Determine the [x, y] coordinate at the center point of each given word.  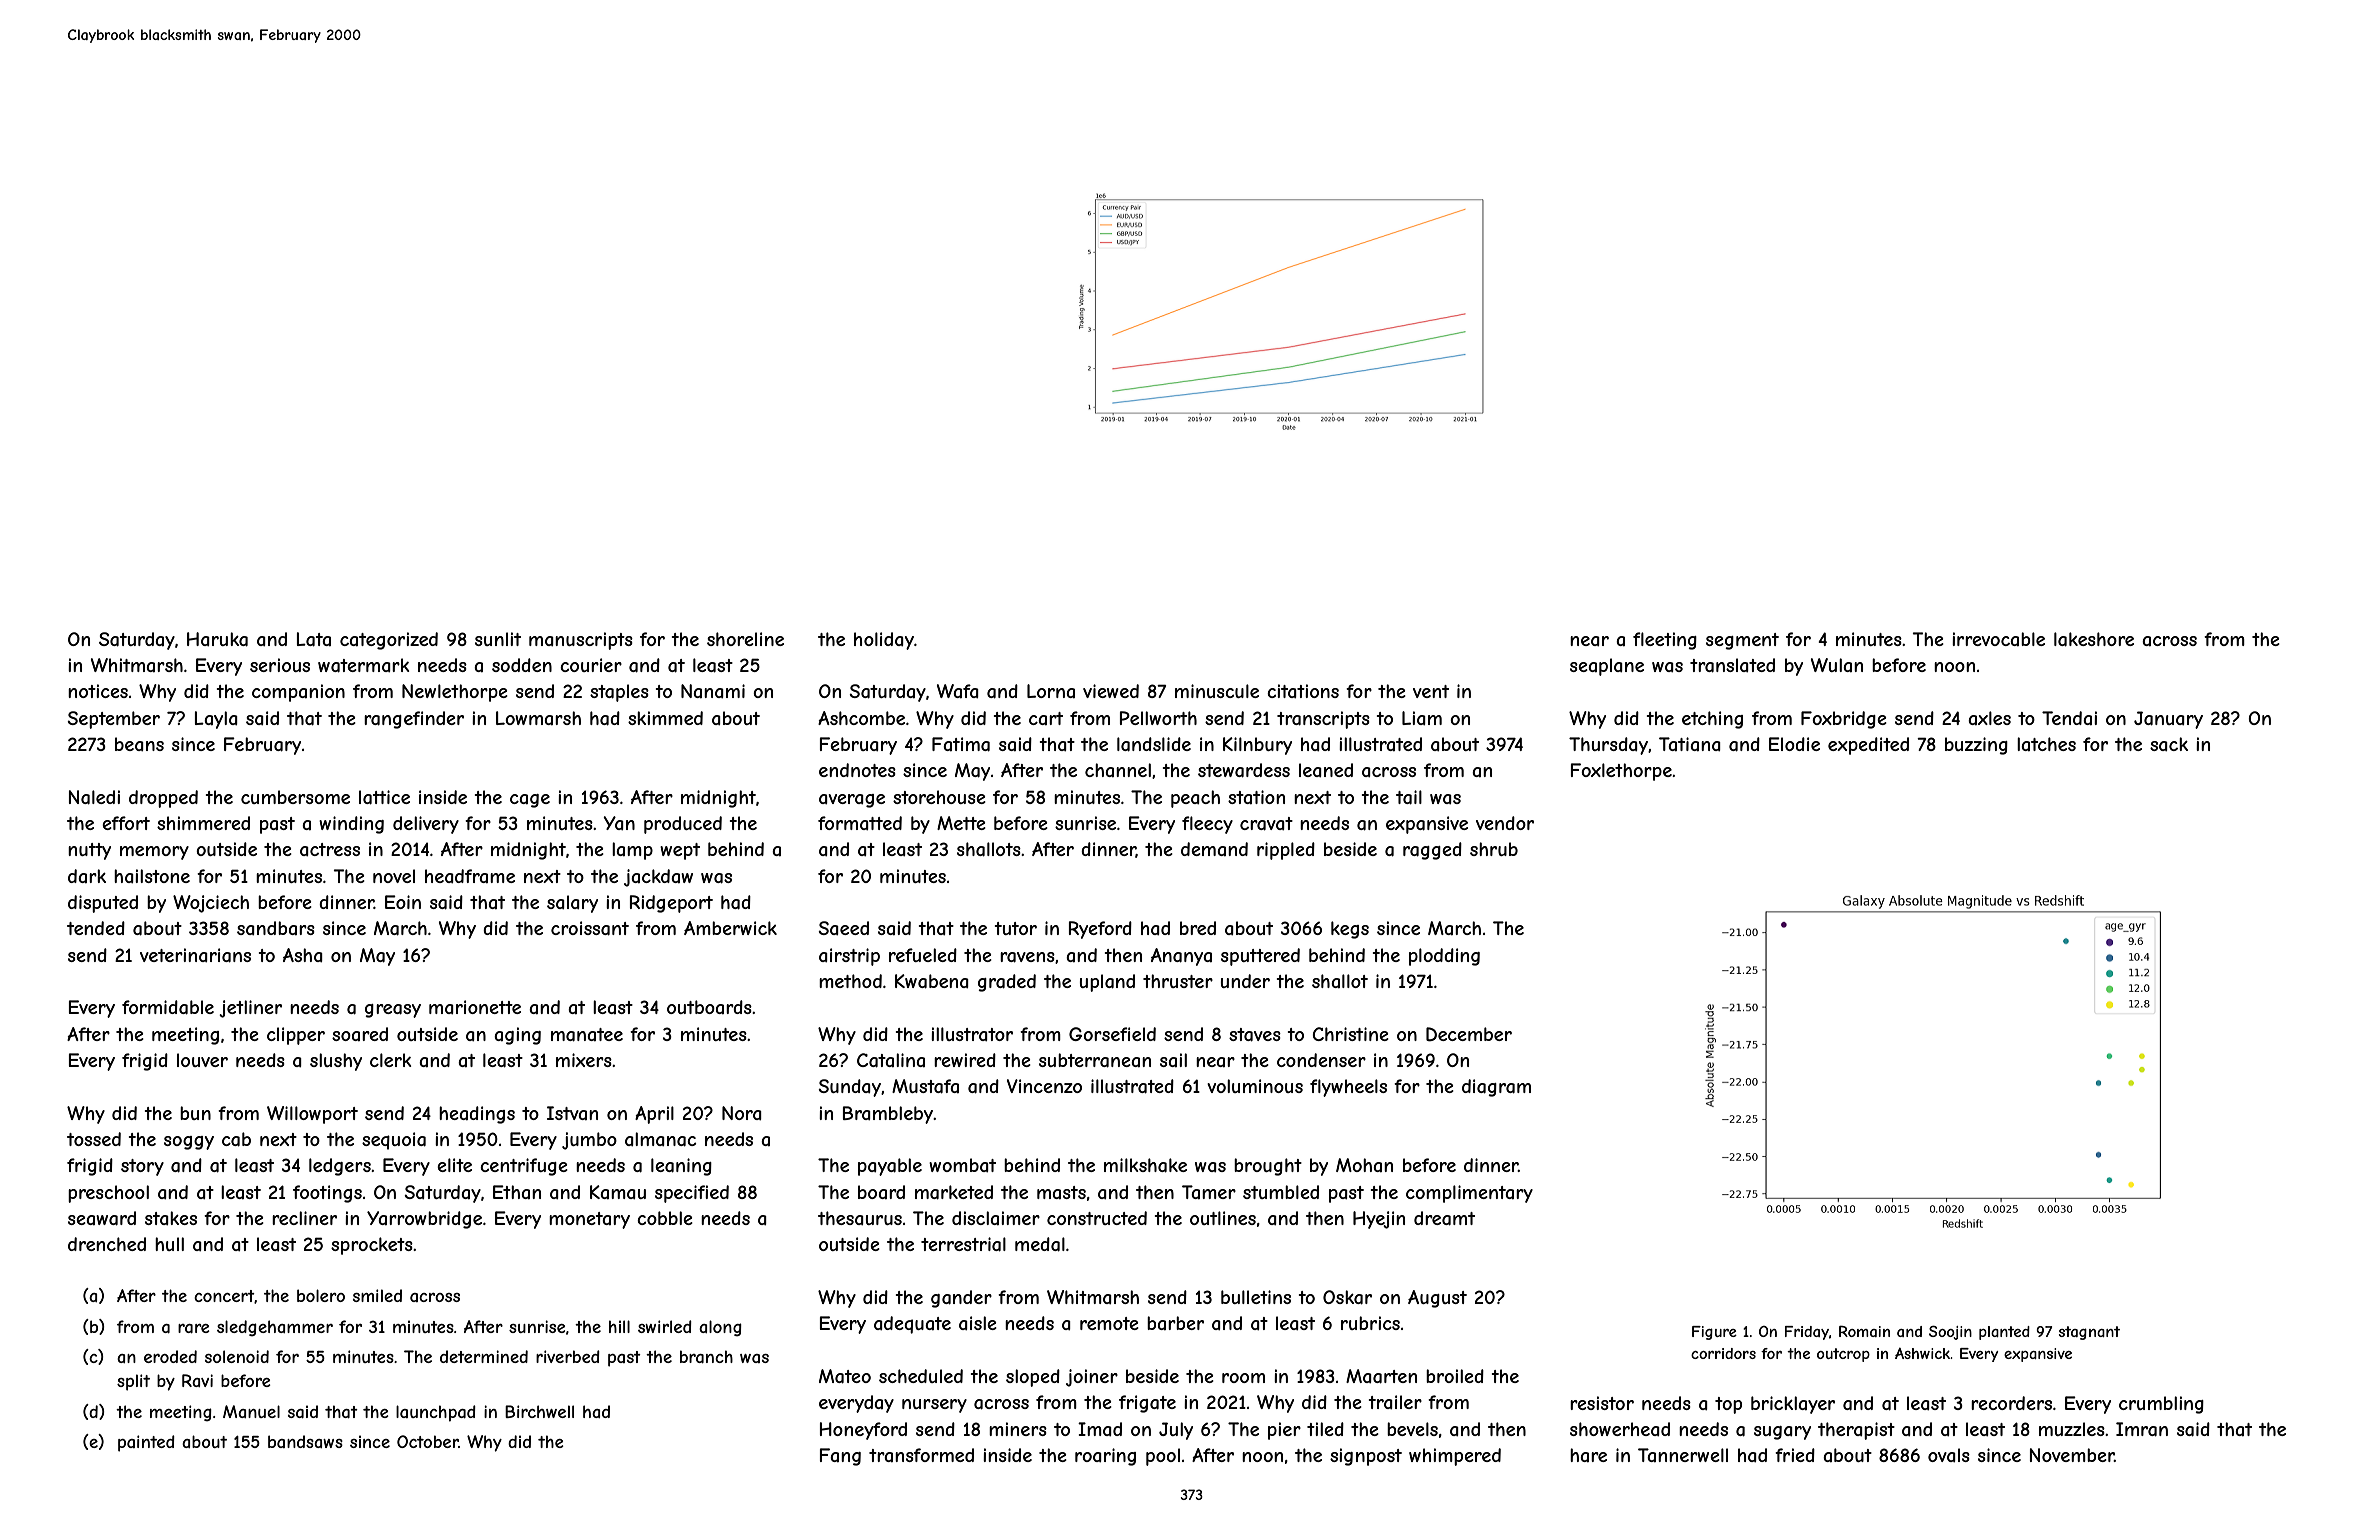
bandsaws [305, 1441]
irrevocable [1998, 639]
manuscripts [581, 641]
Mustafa [925, 1086]
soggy [189, 1143]
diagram [1496, 1088]
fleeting [1665, 641]
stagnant [2089, 1333]
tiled [1325, 1429]
